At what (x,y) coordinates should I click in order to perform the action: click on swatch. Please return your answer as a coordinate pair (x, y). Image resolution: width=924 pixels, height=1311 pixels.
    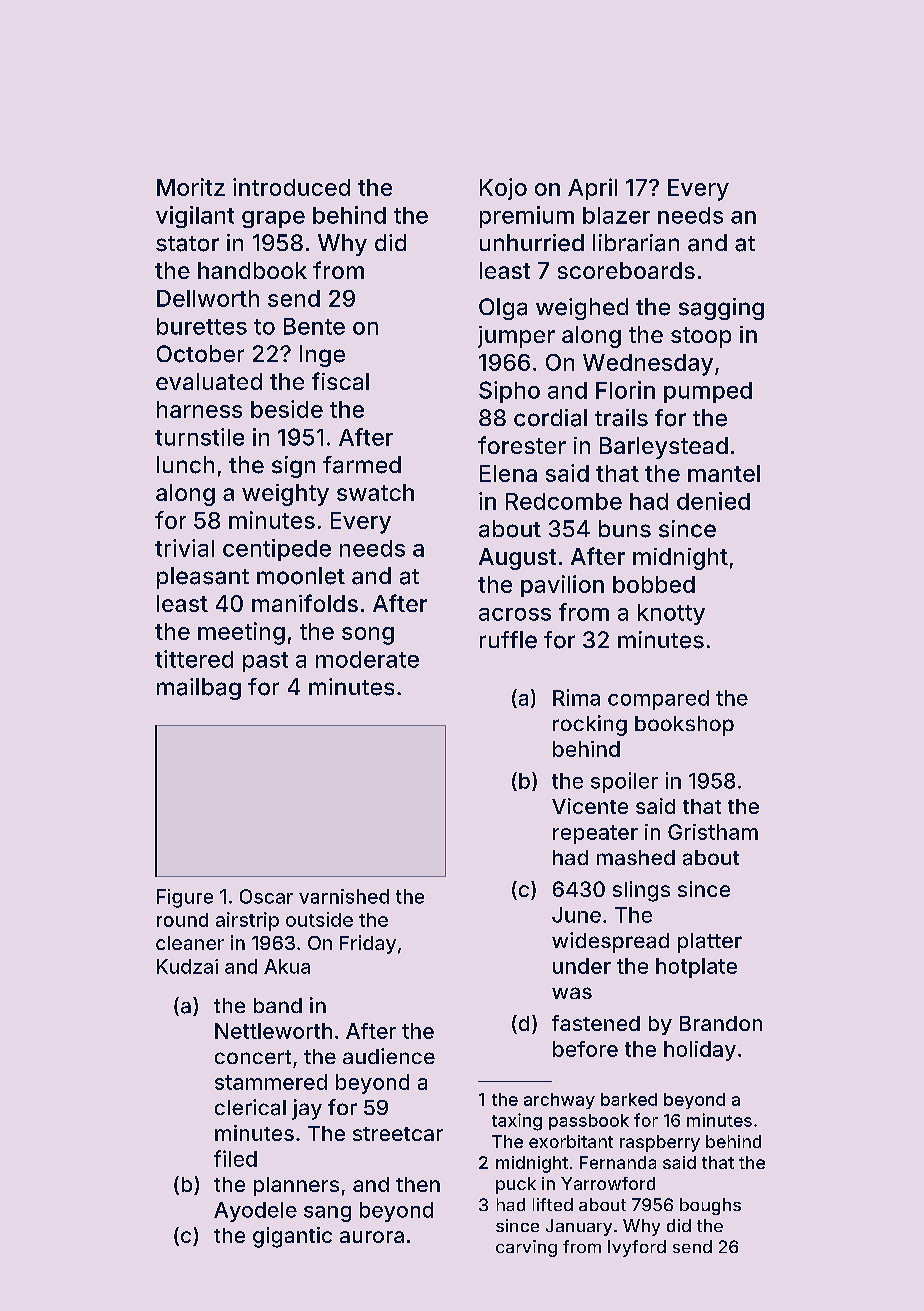
    Looking at the image, I should click on (375, 492).
